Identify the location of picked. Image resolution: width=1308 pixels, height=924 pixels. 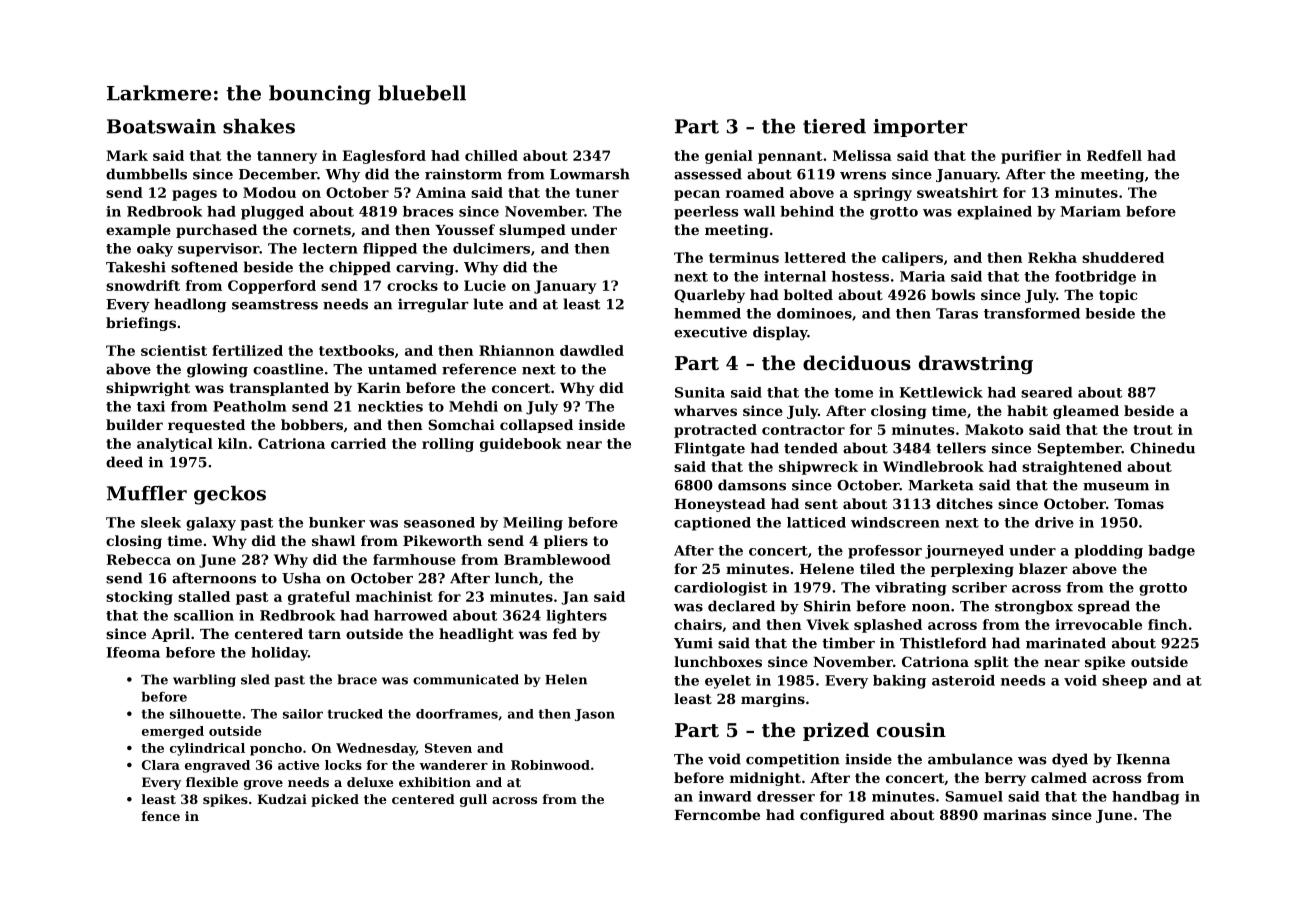
(335, 800).
